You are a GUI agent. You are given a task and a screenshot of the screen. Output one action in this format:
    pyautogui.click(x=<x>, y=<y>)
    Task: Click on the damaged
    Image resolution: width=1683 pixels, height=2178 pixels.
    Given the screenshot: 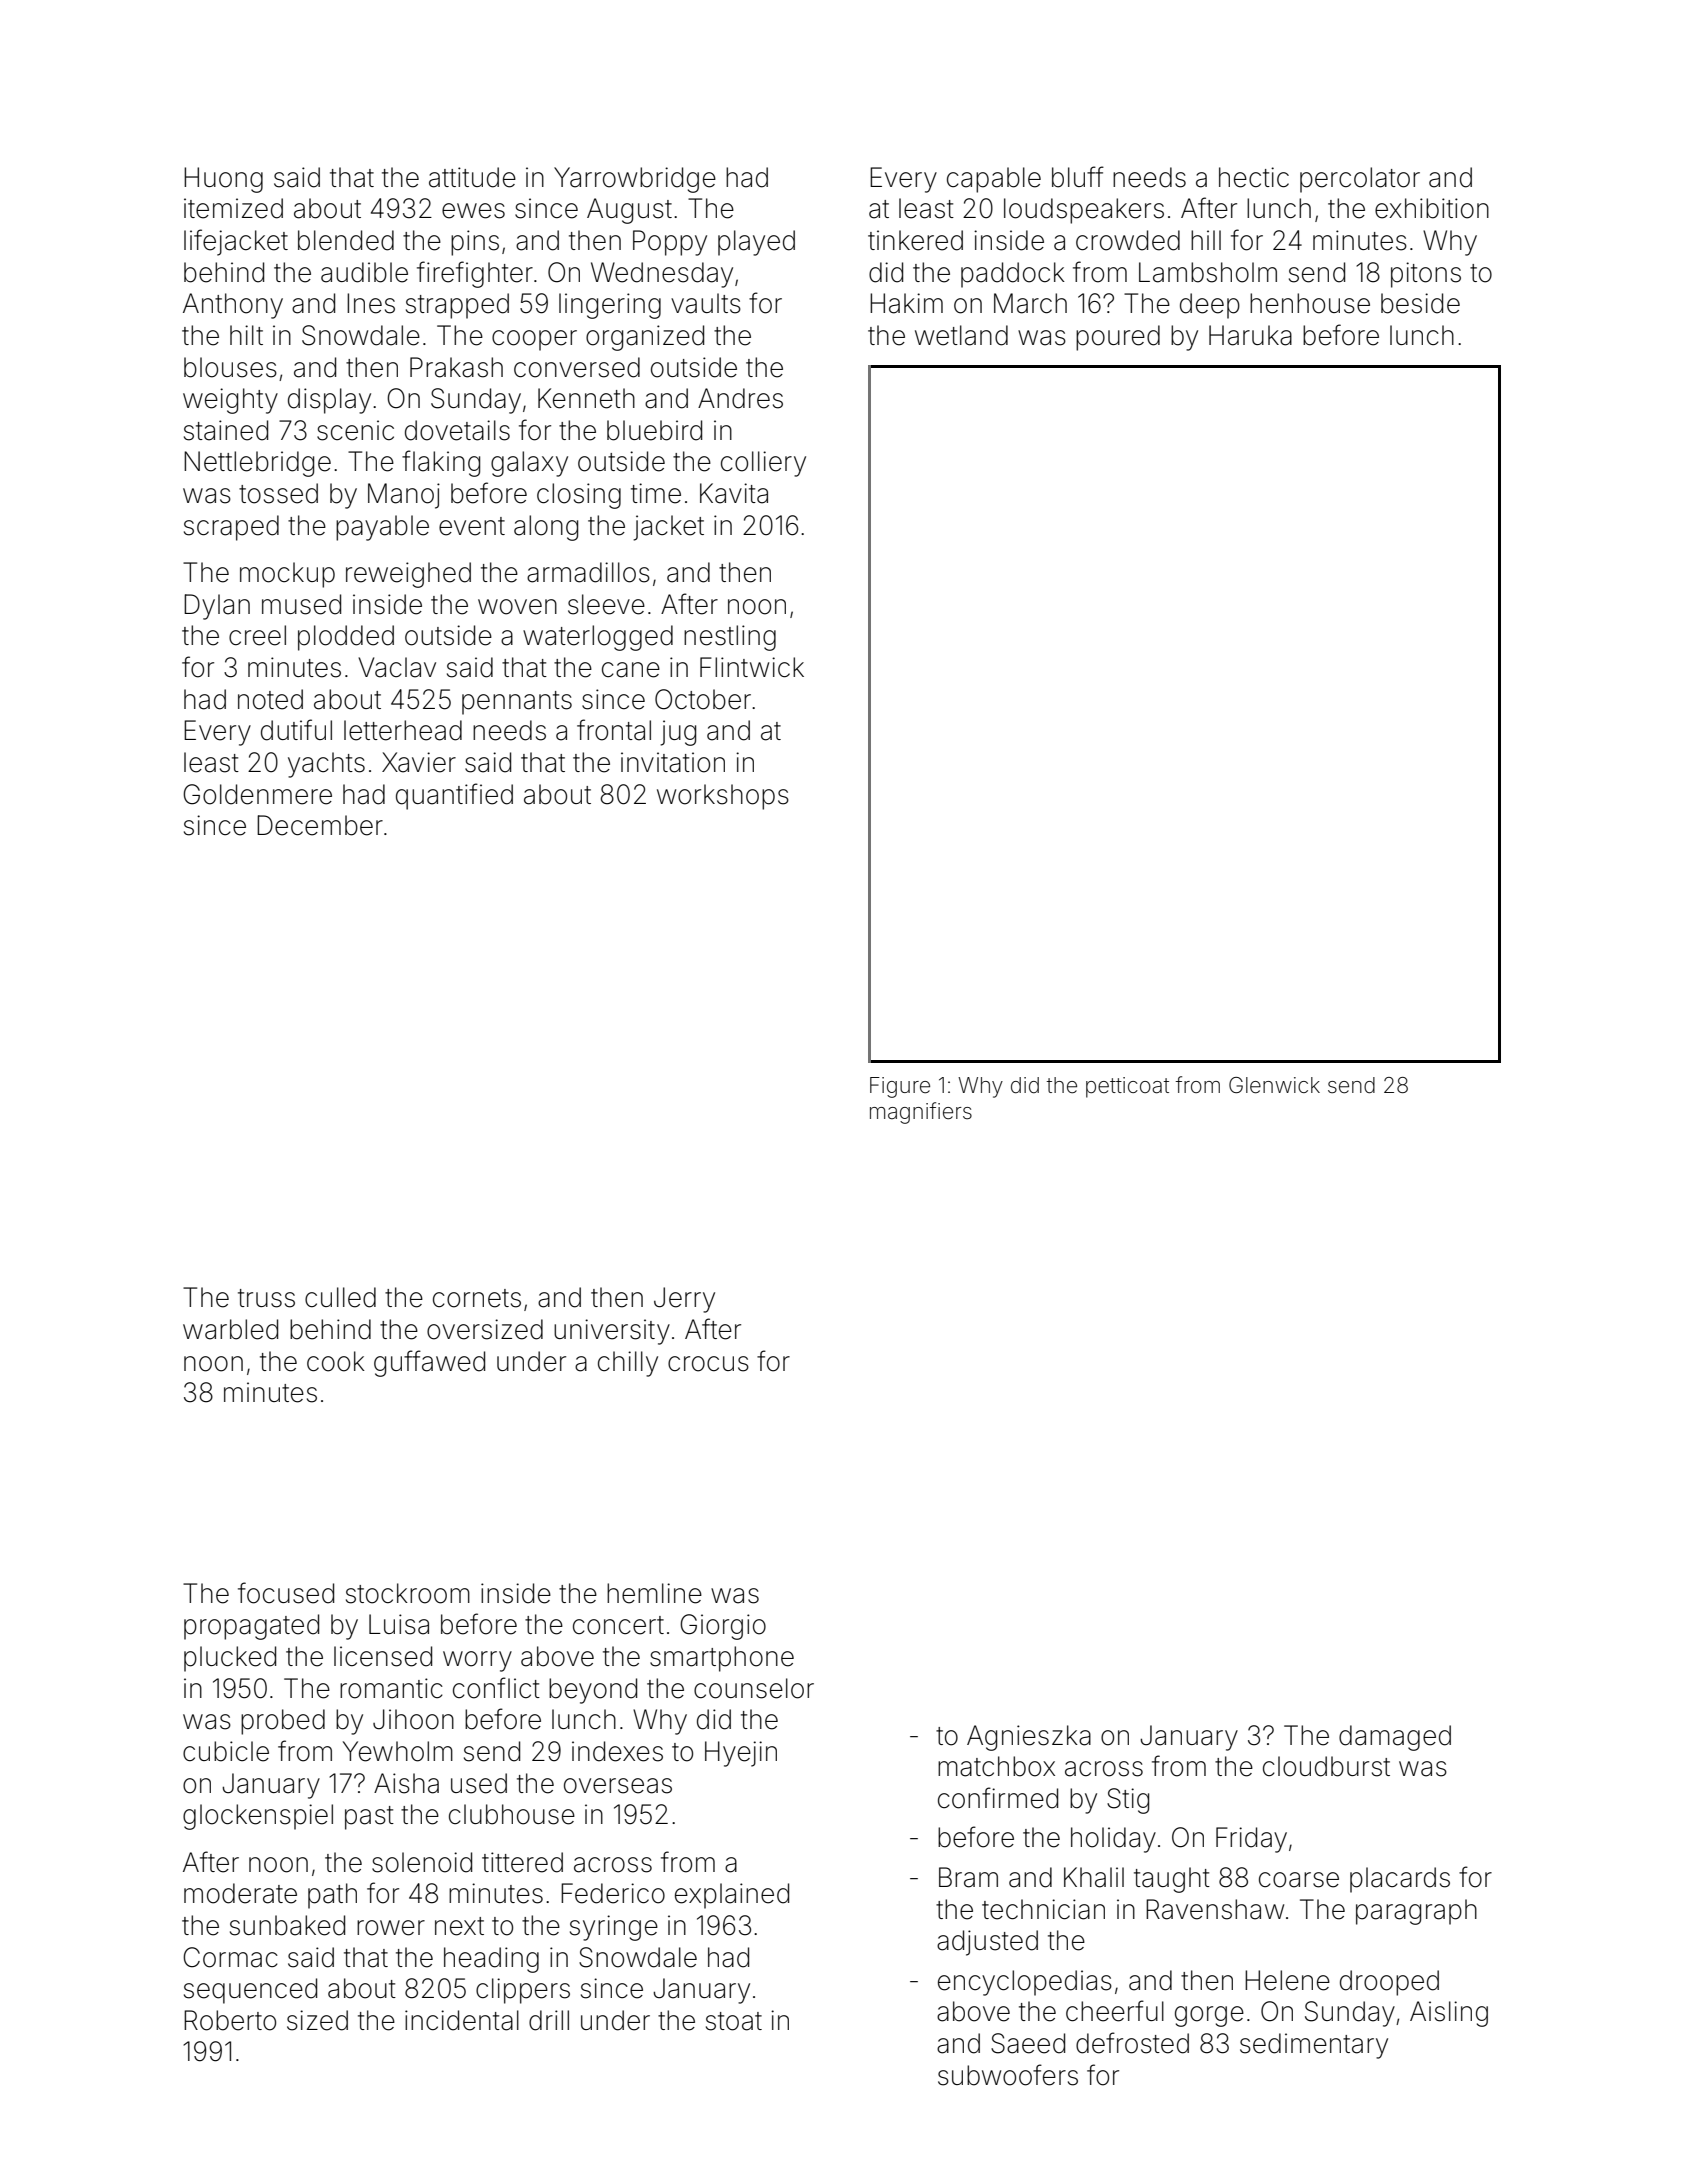 What is the action you would take?
    pyautogui.click(x=1395, y=1738)
